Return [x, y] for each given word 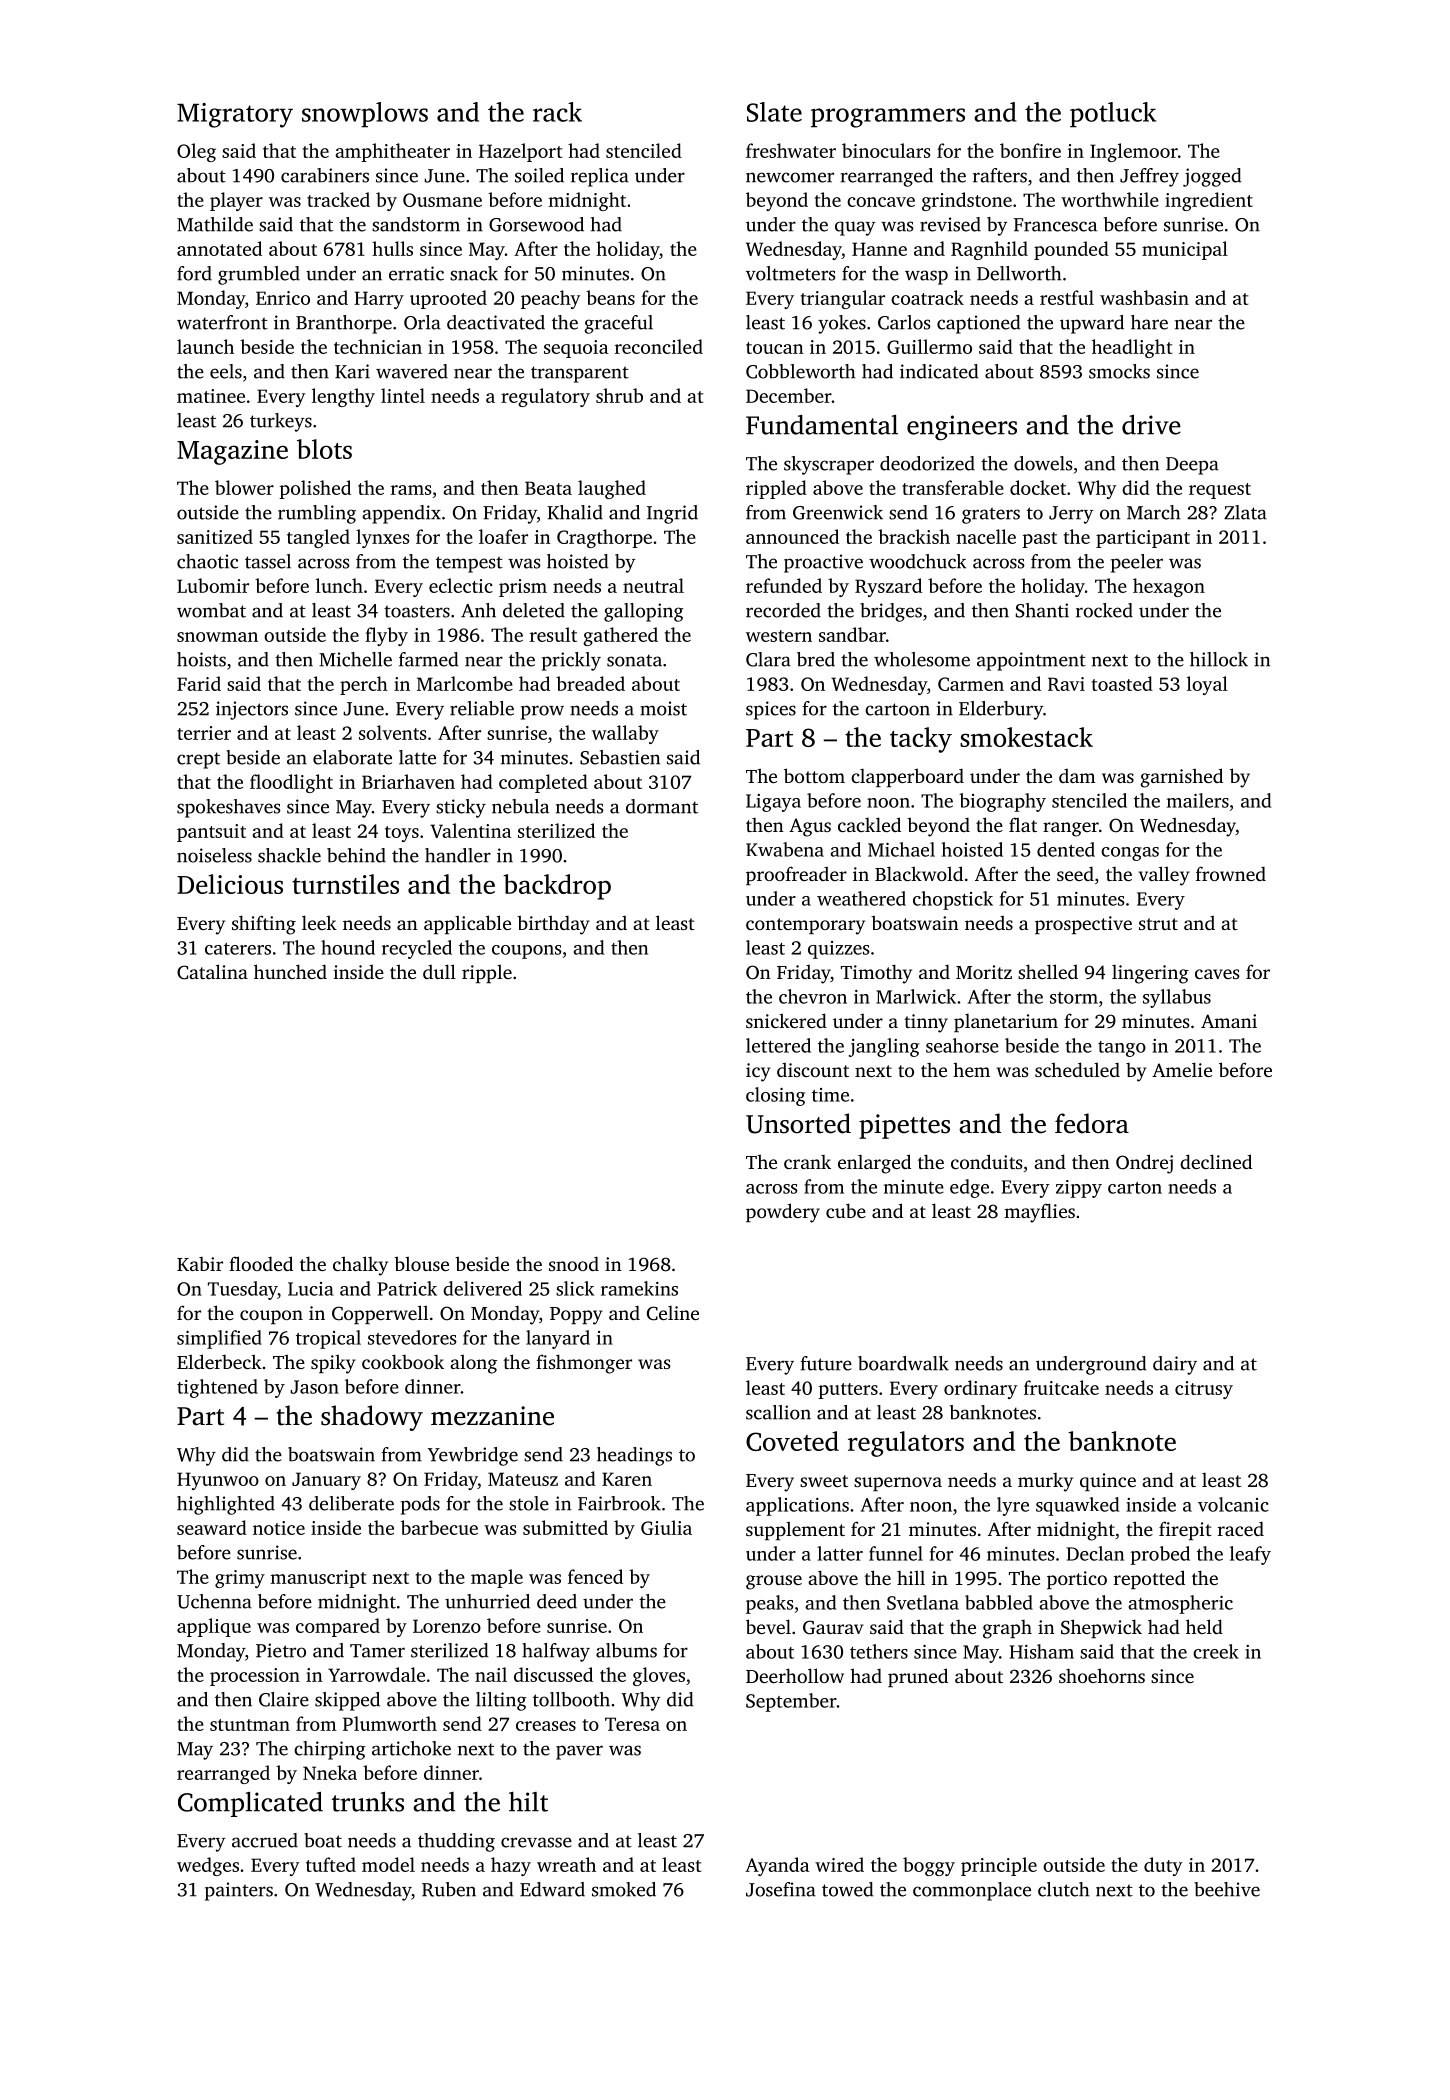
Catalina [212, 972]
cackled [869, 824]
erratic [416, 273]
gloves [659, 1676]
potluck [1113, 115]
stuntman [250, 1725]
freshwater [791, 150]
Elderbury [1001, 710]
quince [1108, 1482]
